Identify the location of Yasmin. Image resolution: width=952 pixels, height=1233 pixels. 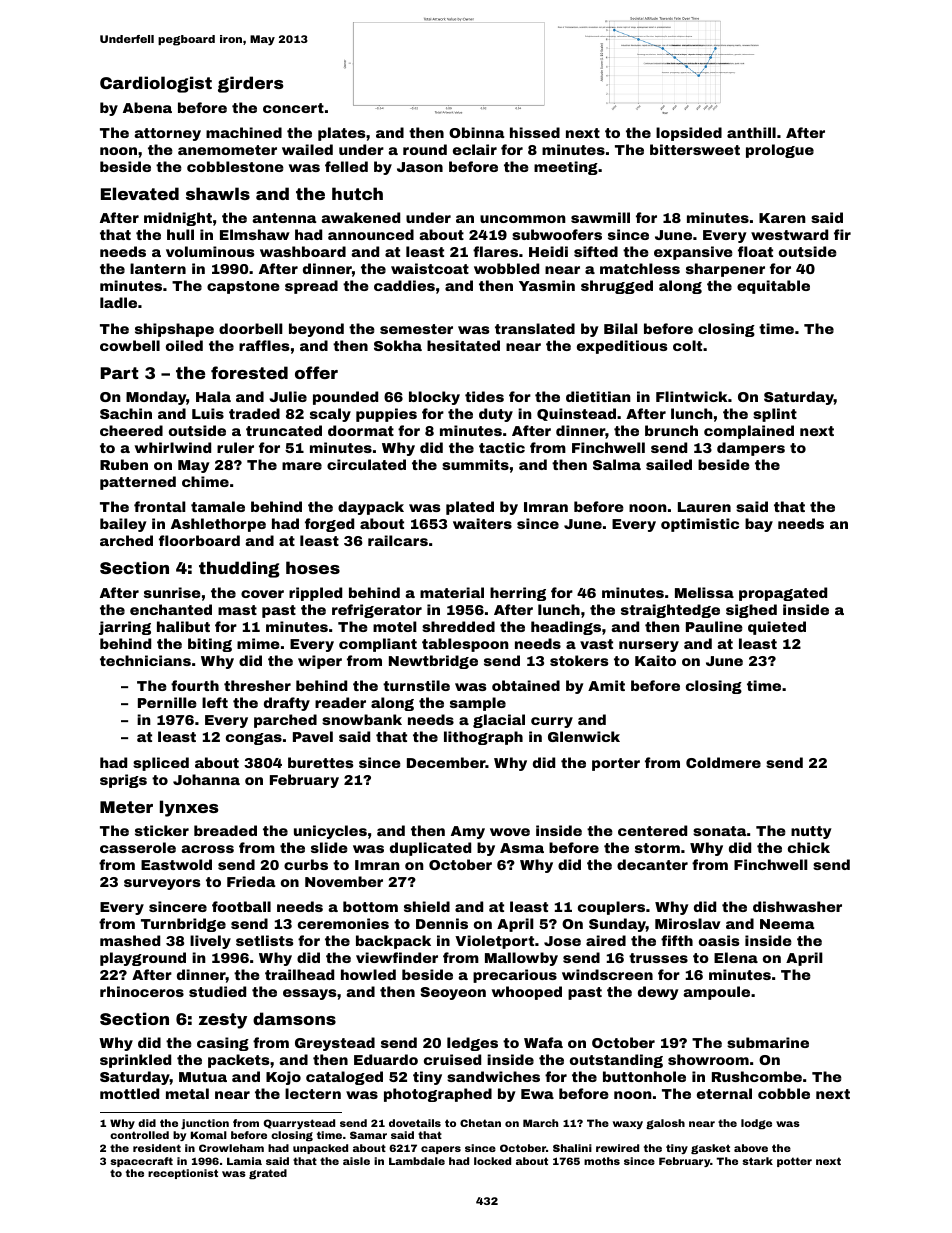
(547, 285).
